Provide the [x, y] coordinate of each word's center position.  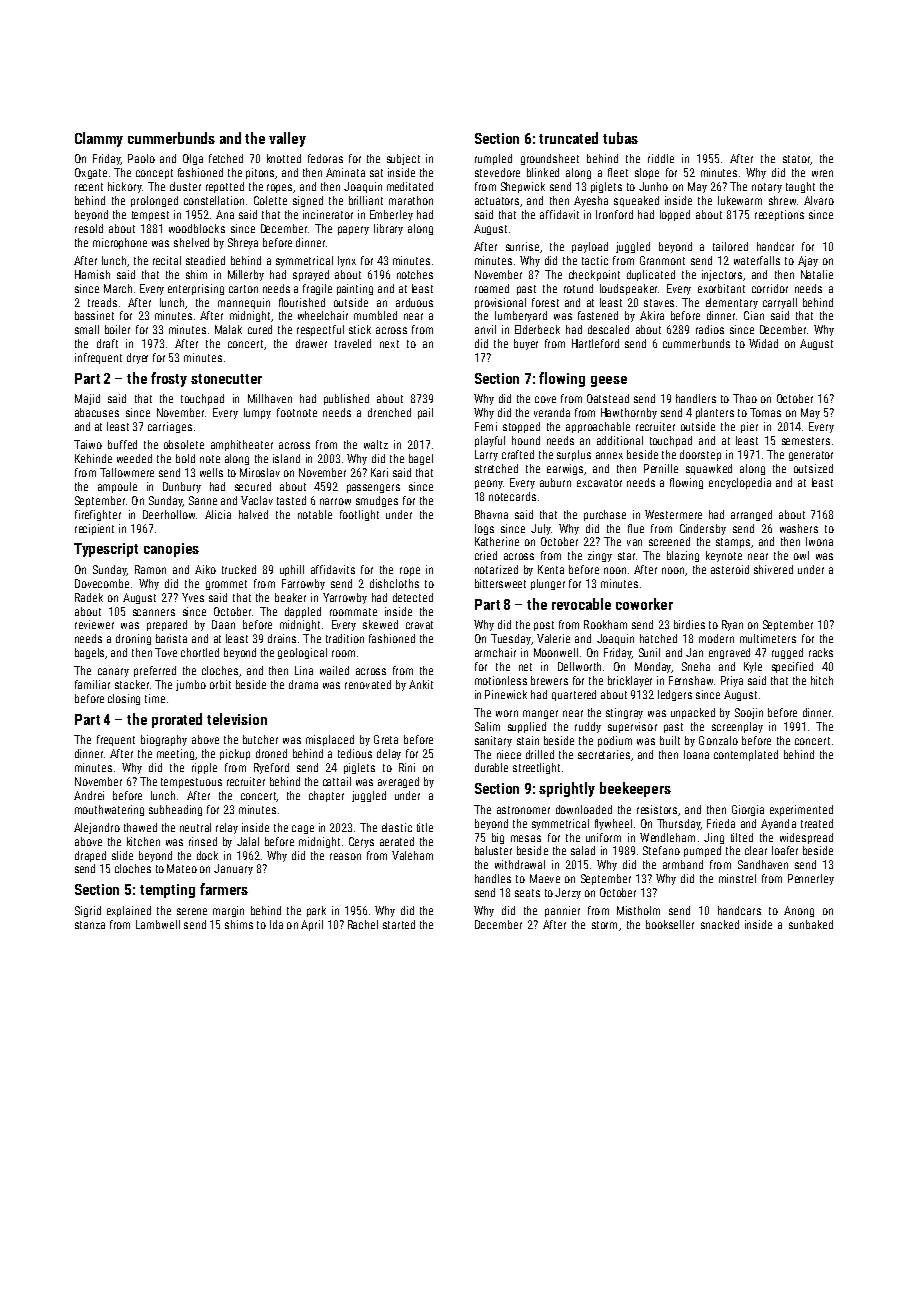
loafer [785, 850]
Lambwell [158, 924]
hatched [658, 638]
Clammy [99, 139]
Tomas [765, 412]
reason [345, 856]
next [389, 344]
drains [282, 638]
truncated [568, 138]
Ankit [421, 684]
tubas [620, 138]
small [87, 329]
